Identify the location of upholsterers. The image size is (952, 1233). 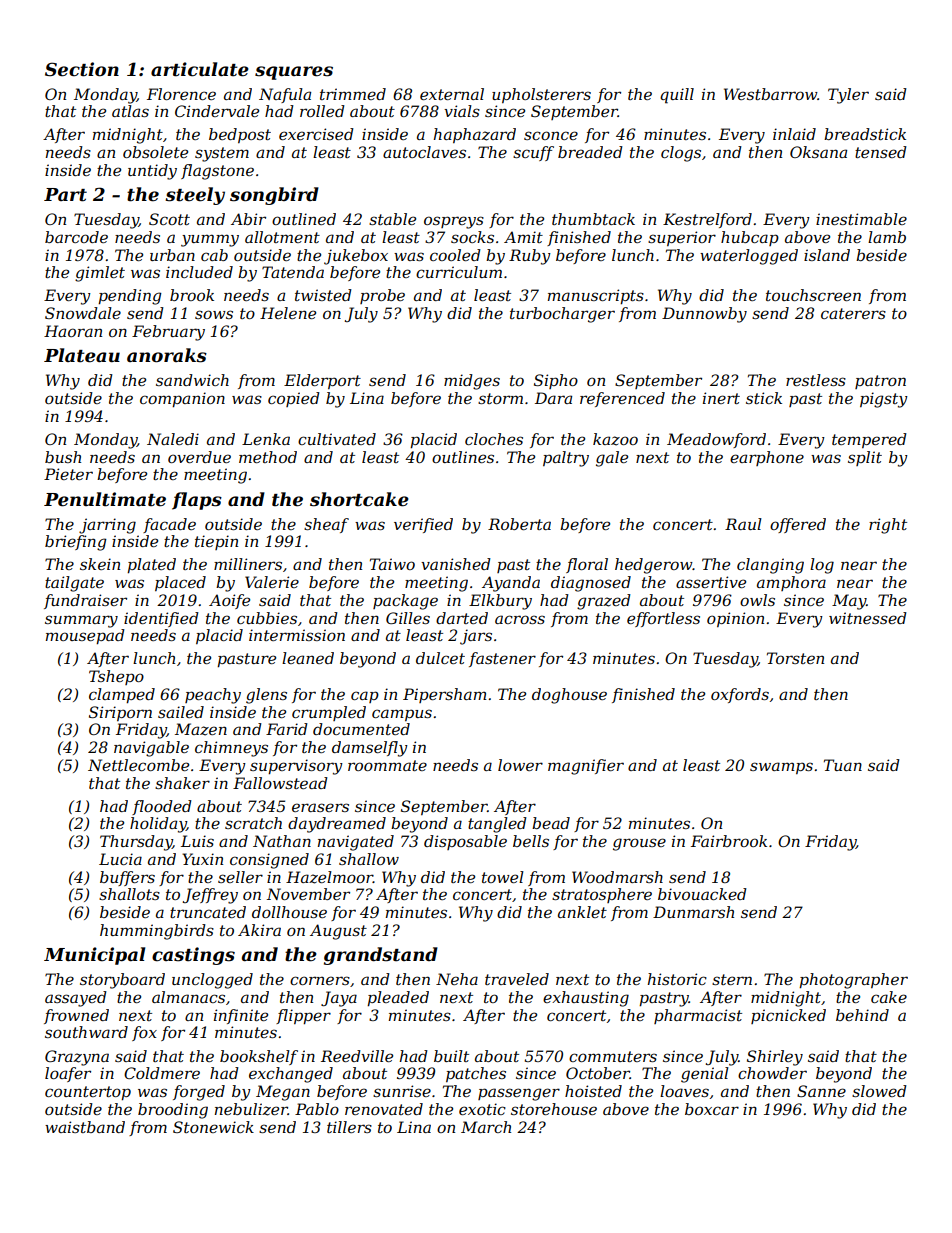
(541, 95).
